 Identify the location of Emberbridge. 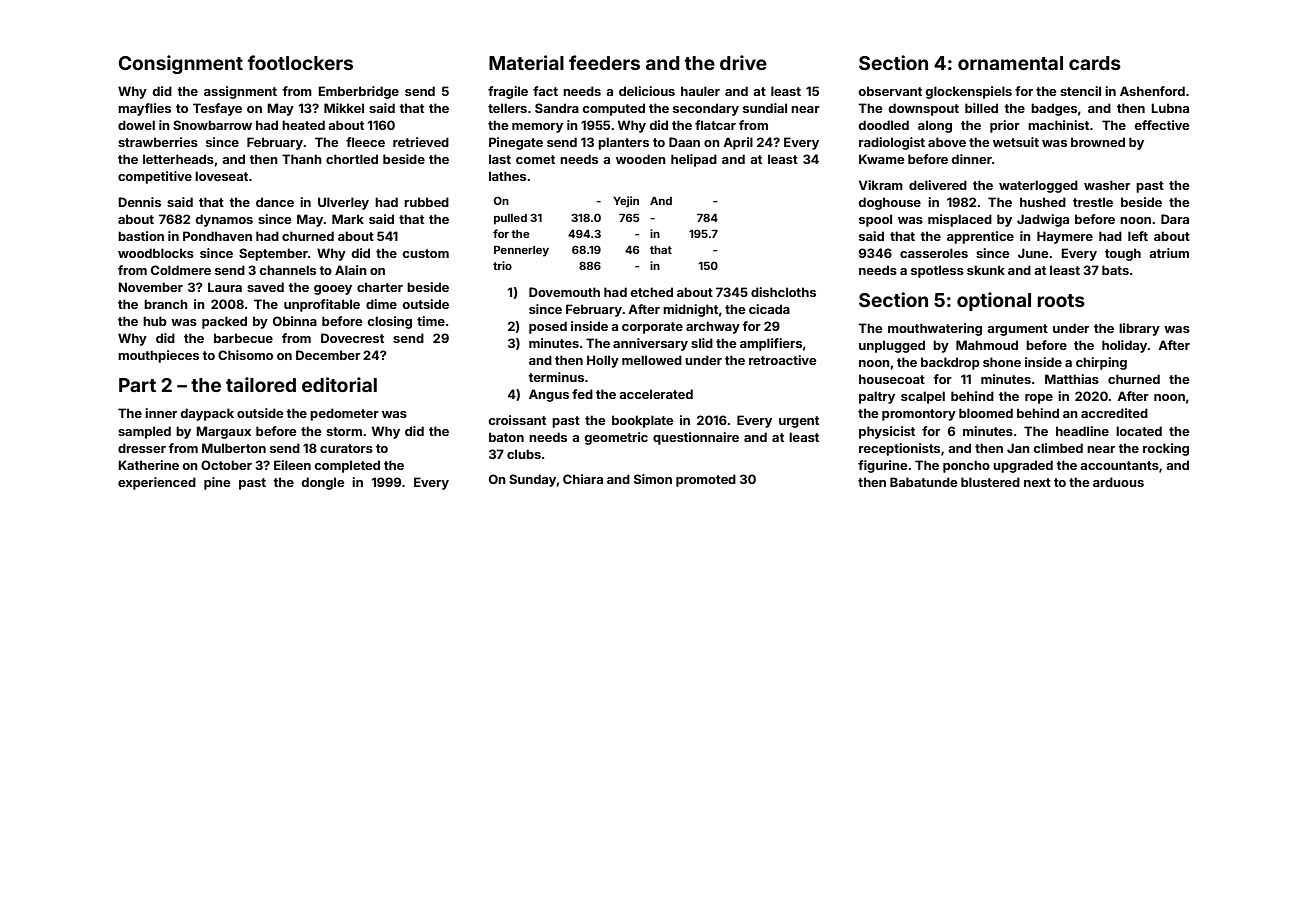
(358, 92).
